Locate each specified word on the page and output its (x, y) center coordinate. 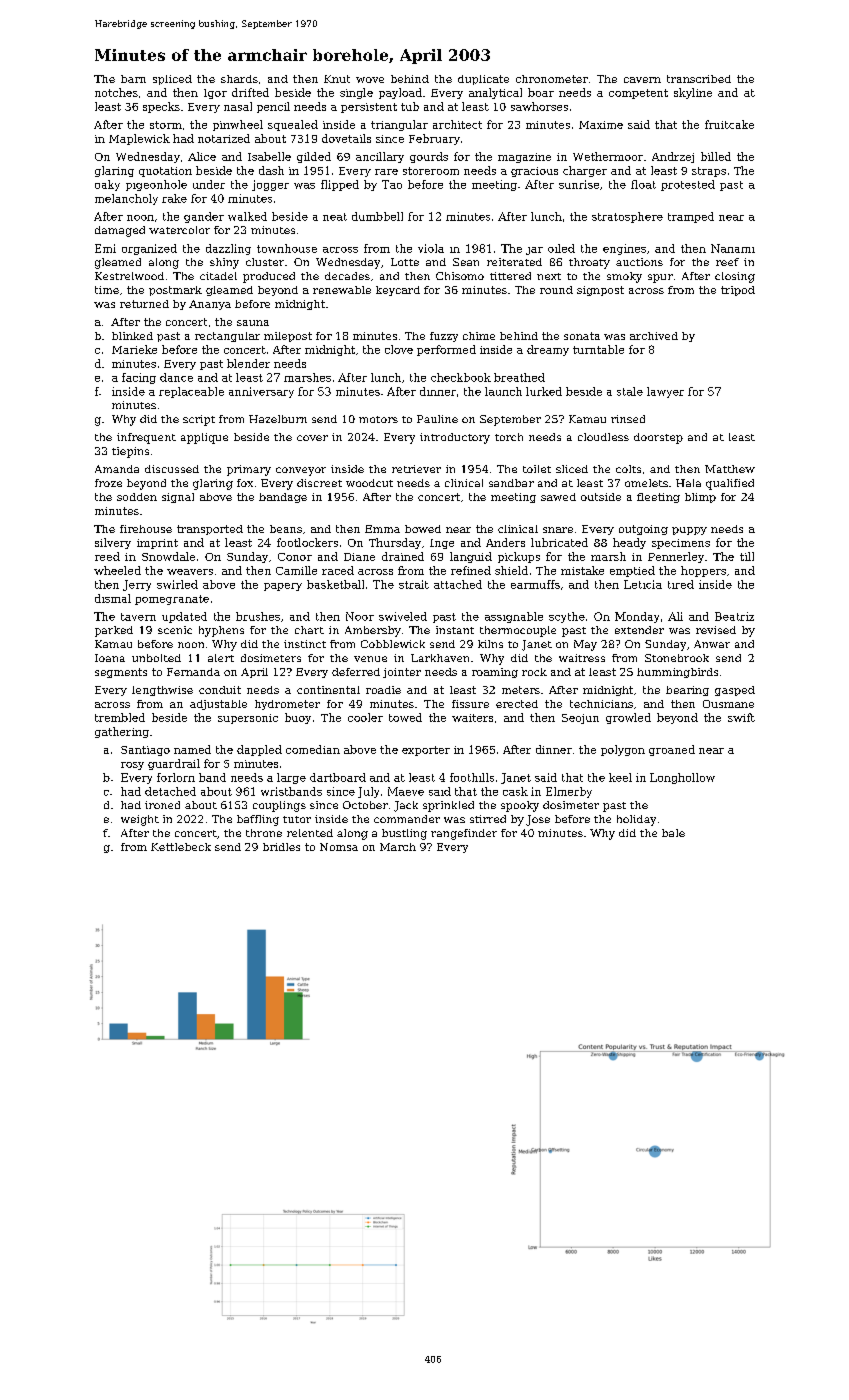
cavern (642, 80)
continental (328, 690)
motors (378, 419)
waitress (582, 658)
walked (247, 216)
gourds (429, 157)
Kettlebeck (181, 847)
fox (245, 483)
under (209, 184)
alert (221, 658)
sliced (572, 469)
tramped (691, 217)
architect (457, 124)
